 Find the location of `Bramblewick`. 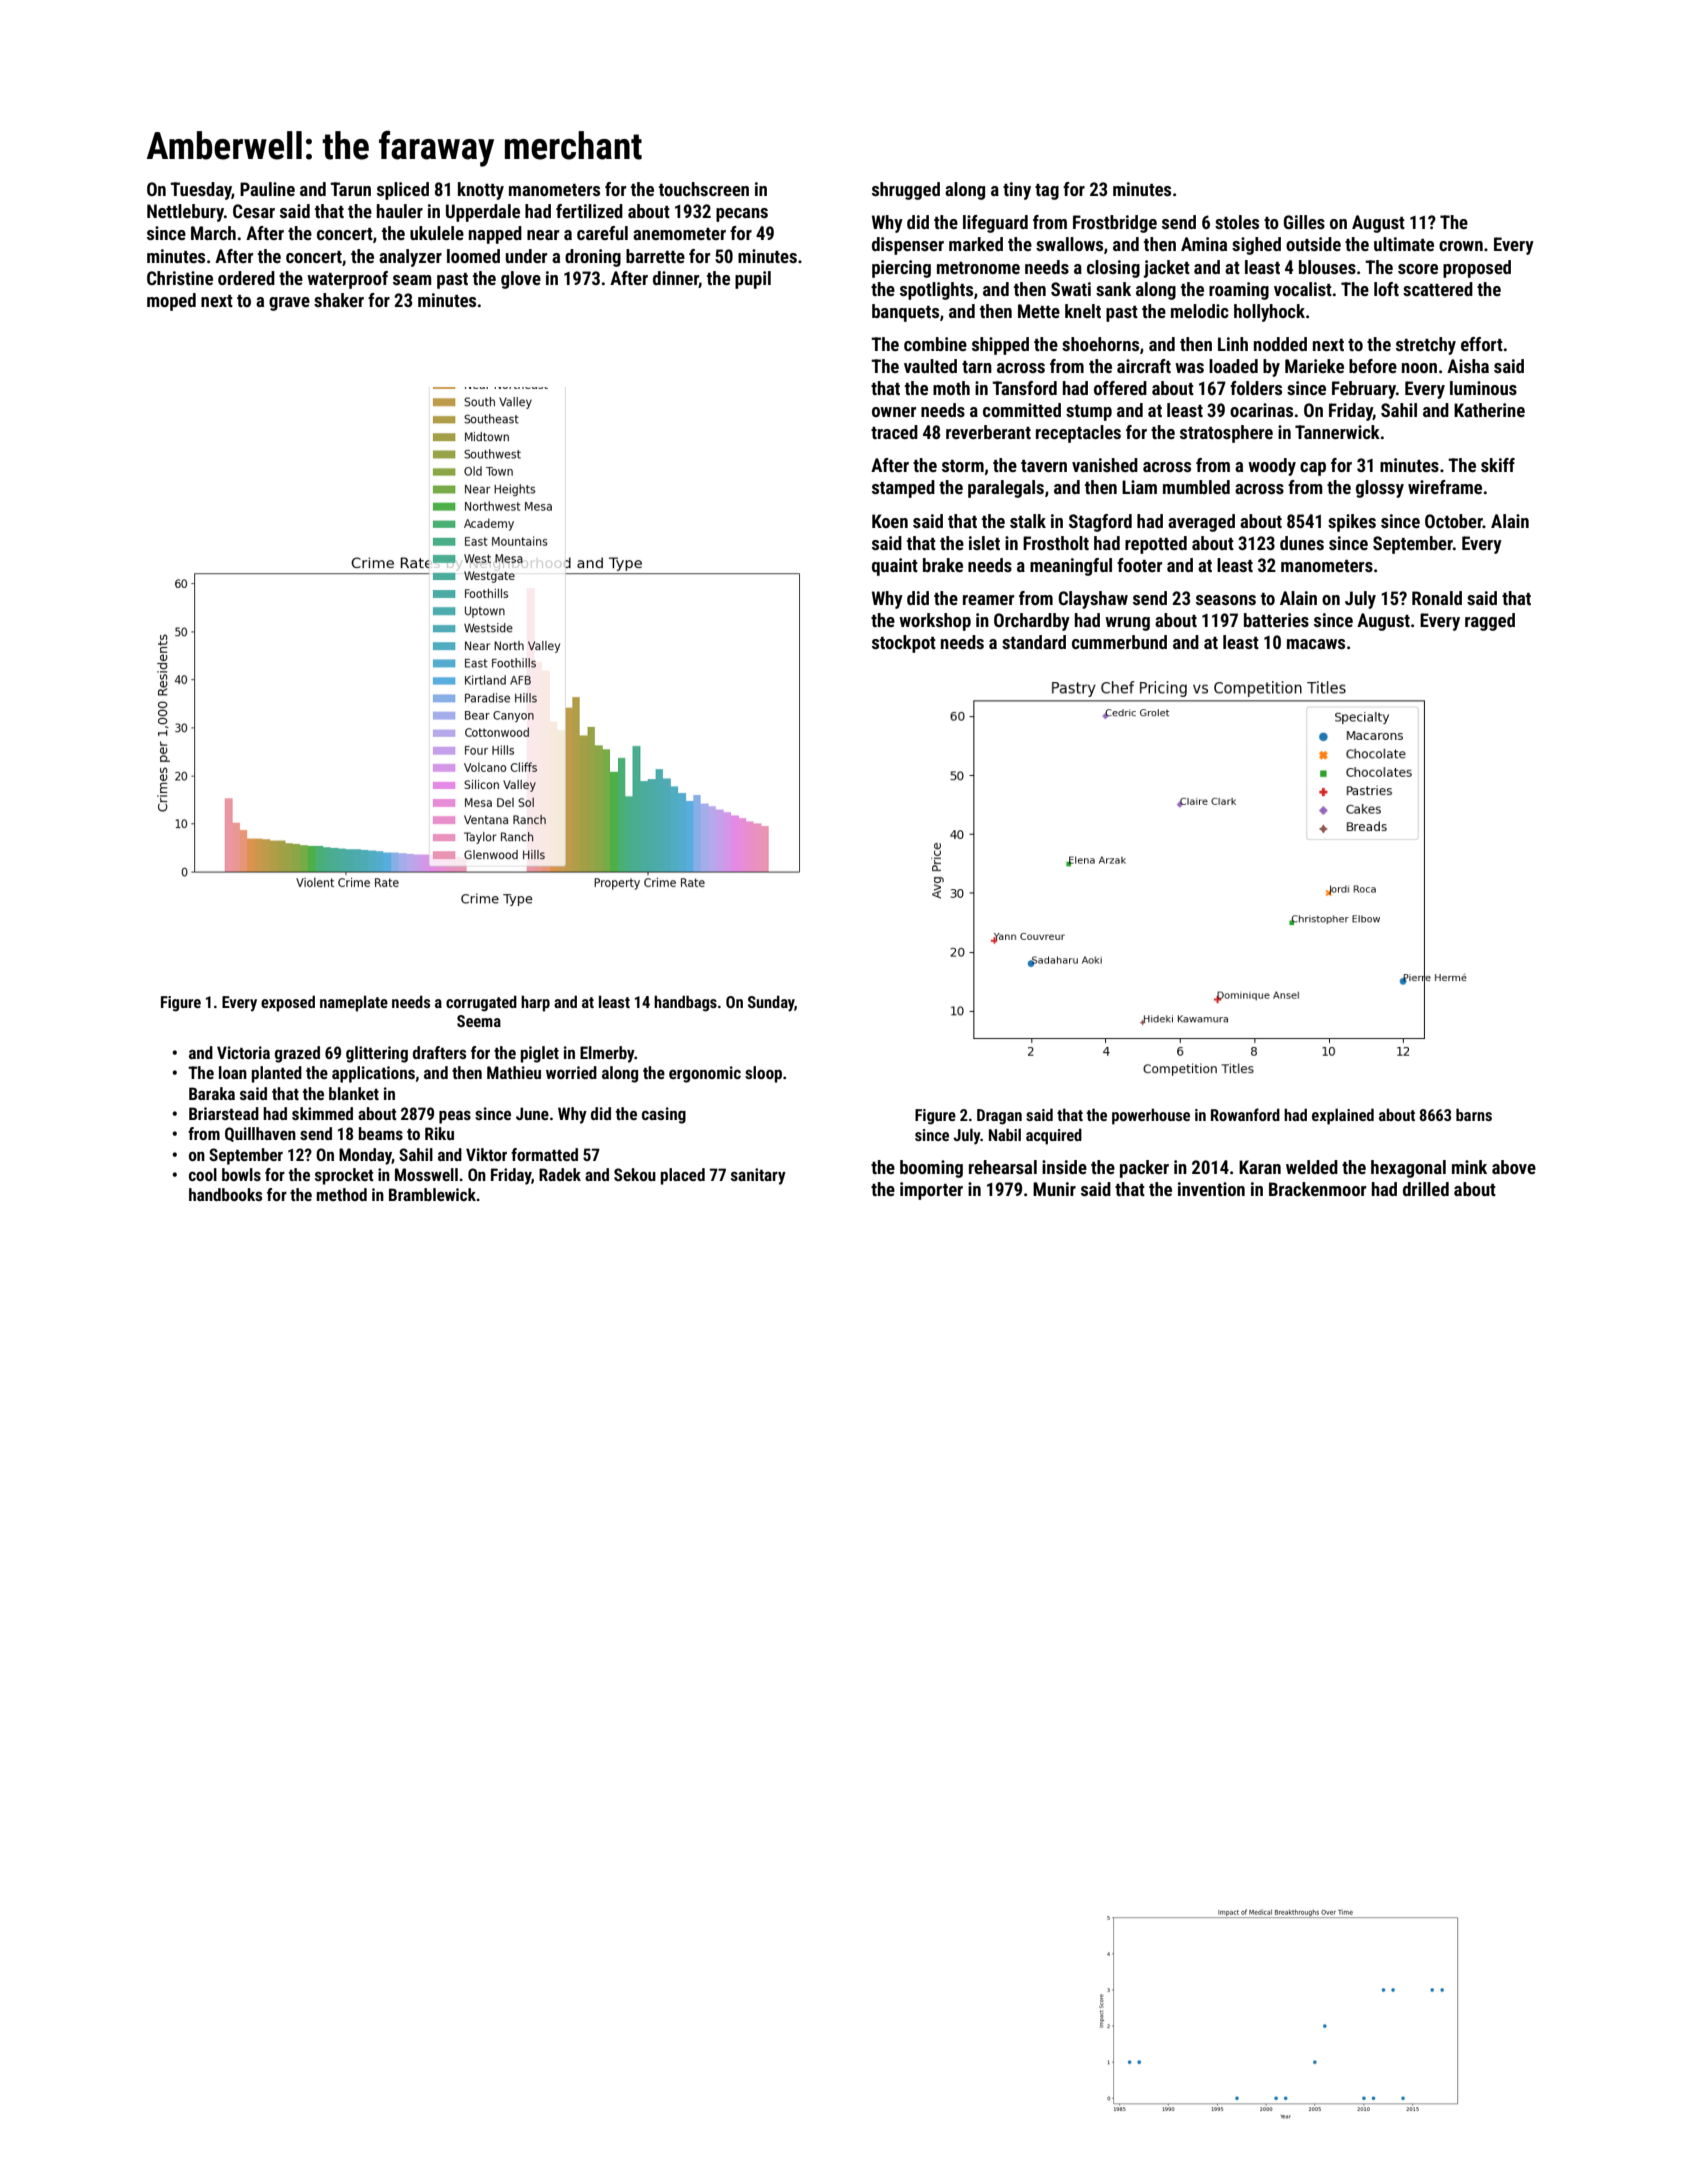

Bramblewick is located at coordinates (432, 1194).
